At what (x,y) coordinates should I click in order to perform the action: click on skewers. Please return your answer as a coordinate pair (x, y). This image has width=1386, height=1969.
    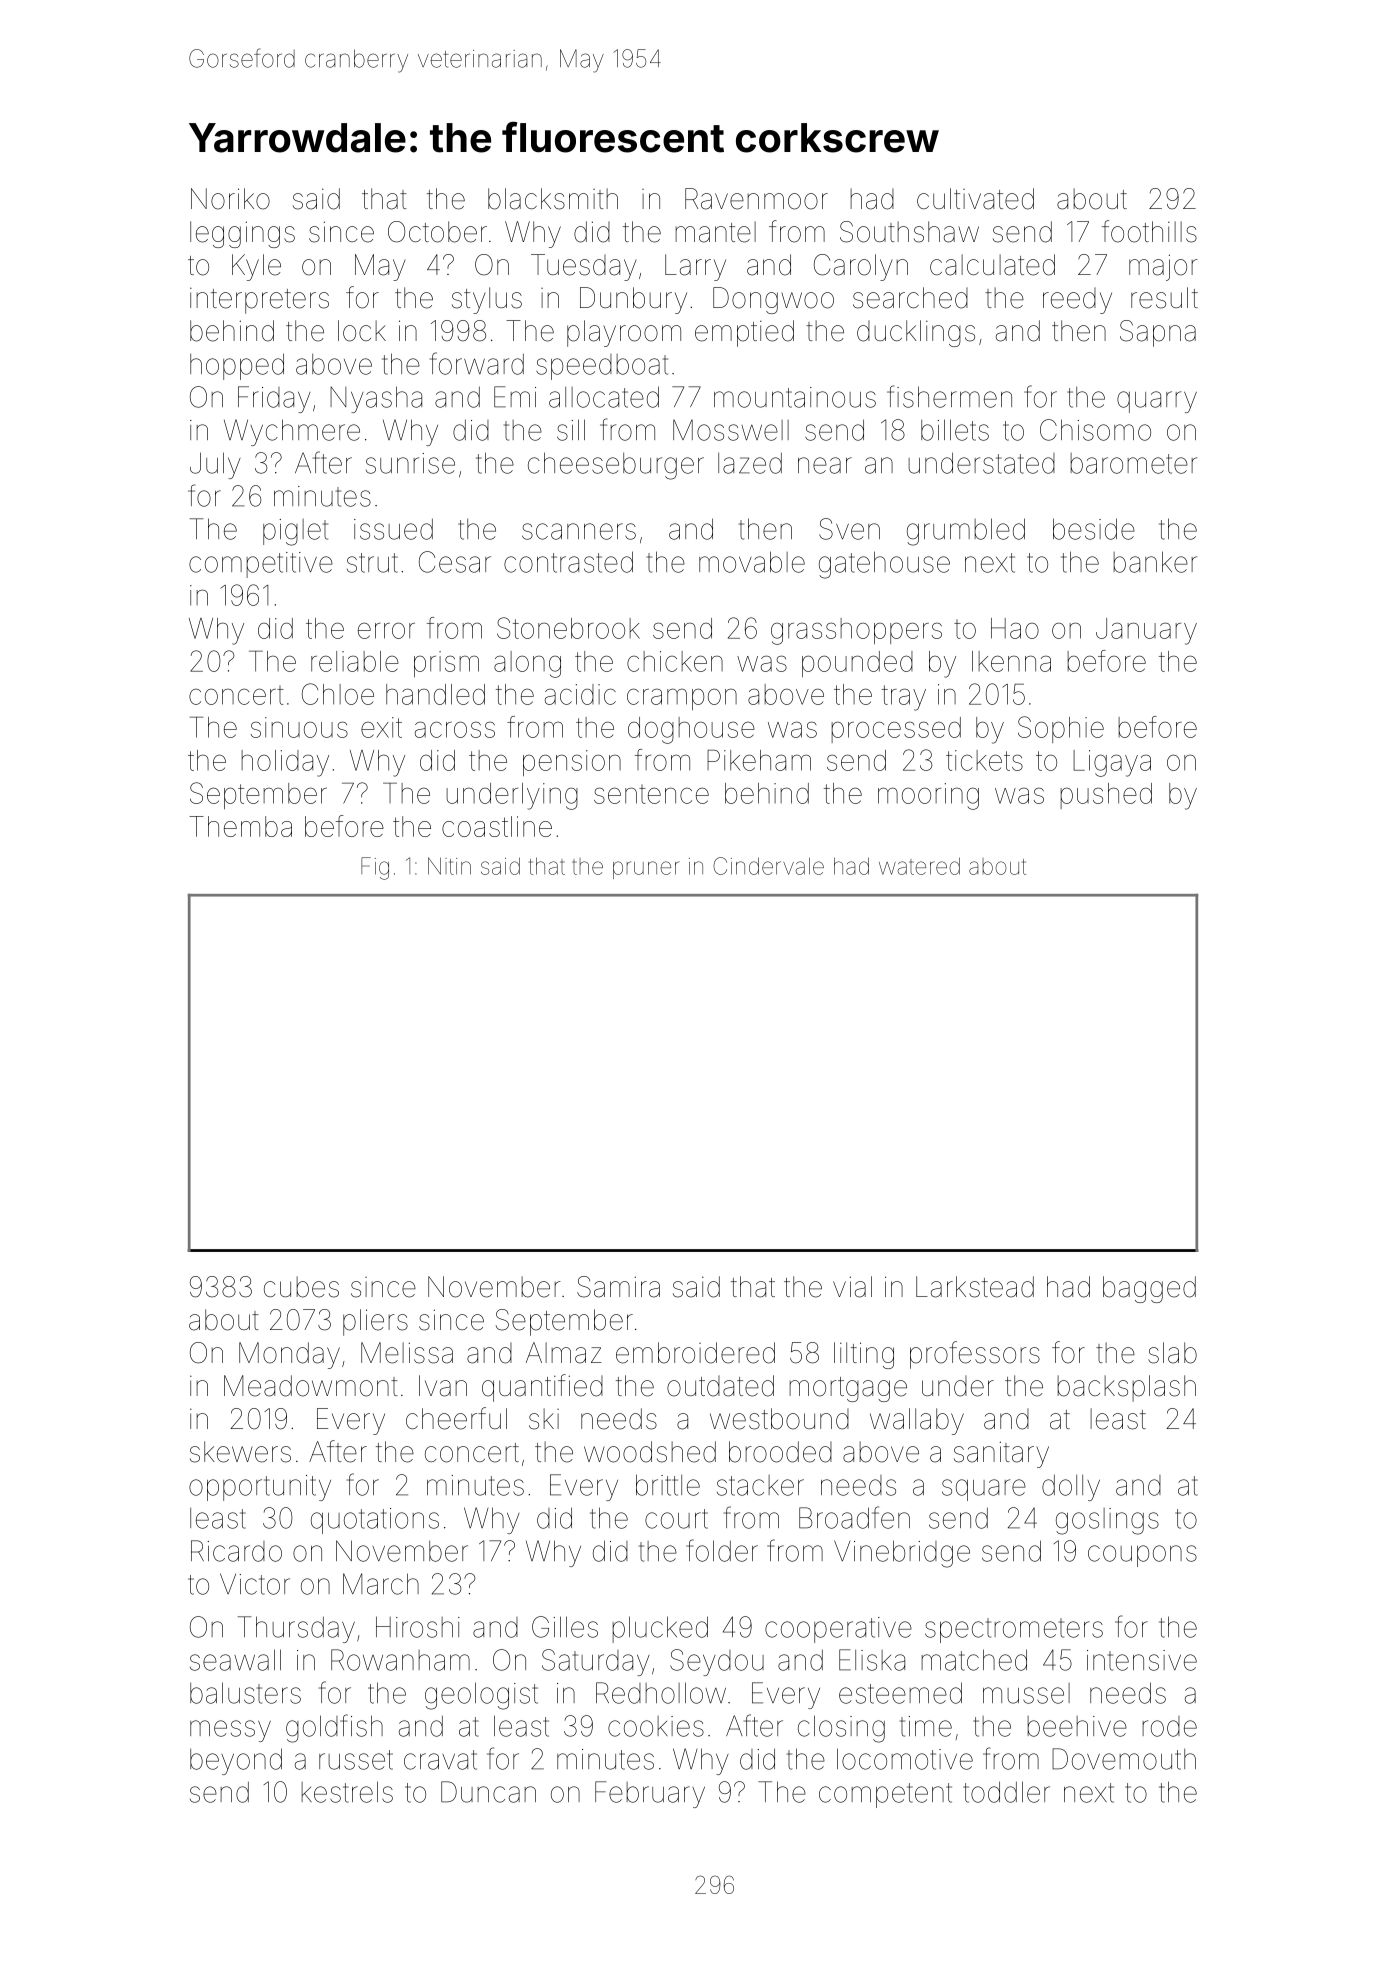
    Looking at the image, I should click on (240, 1452).
